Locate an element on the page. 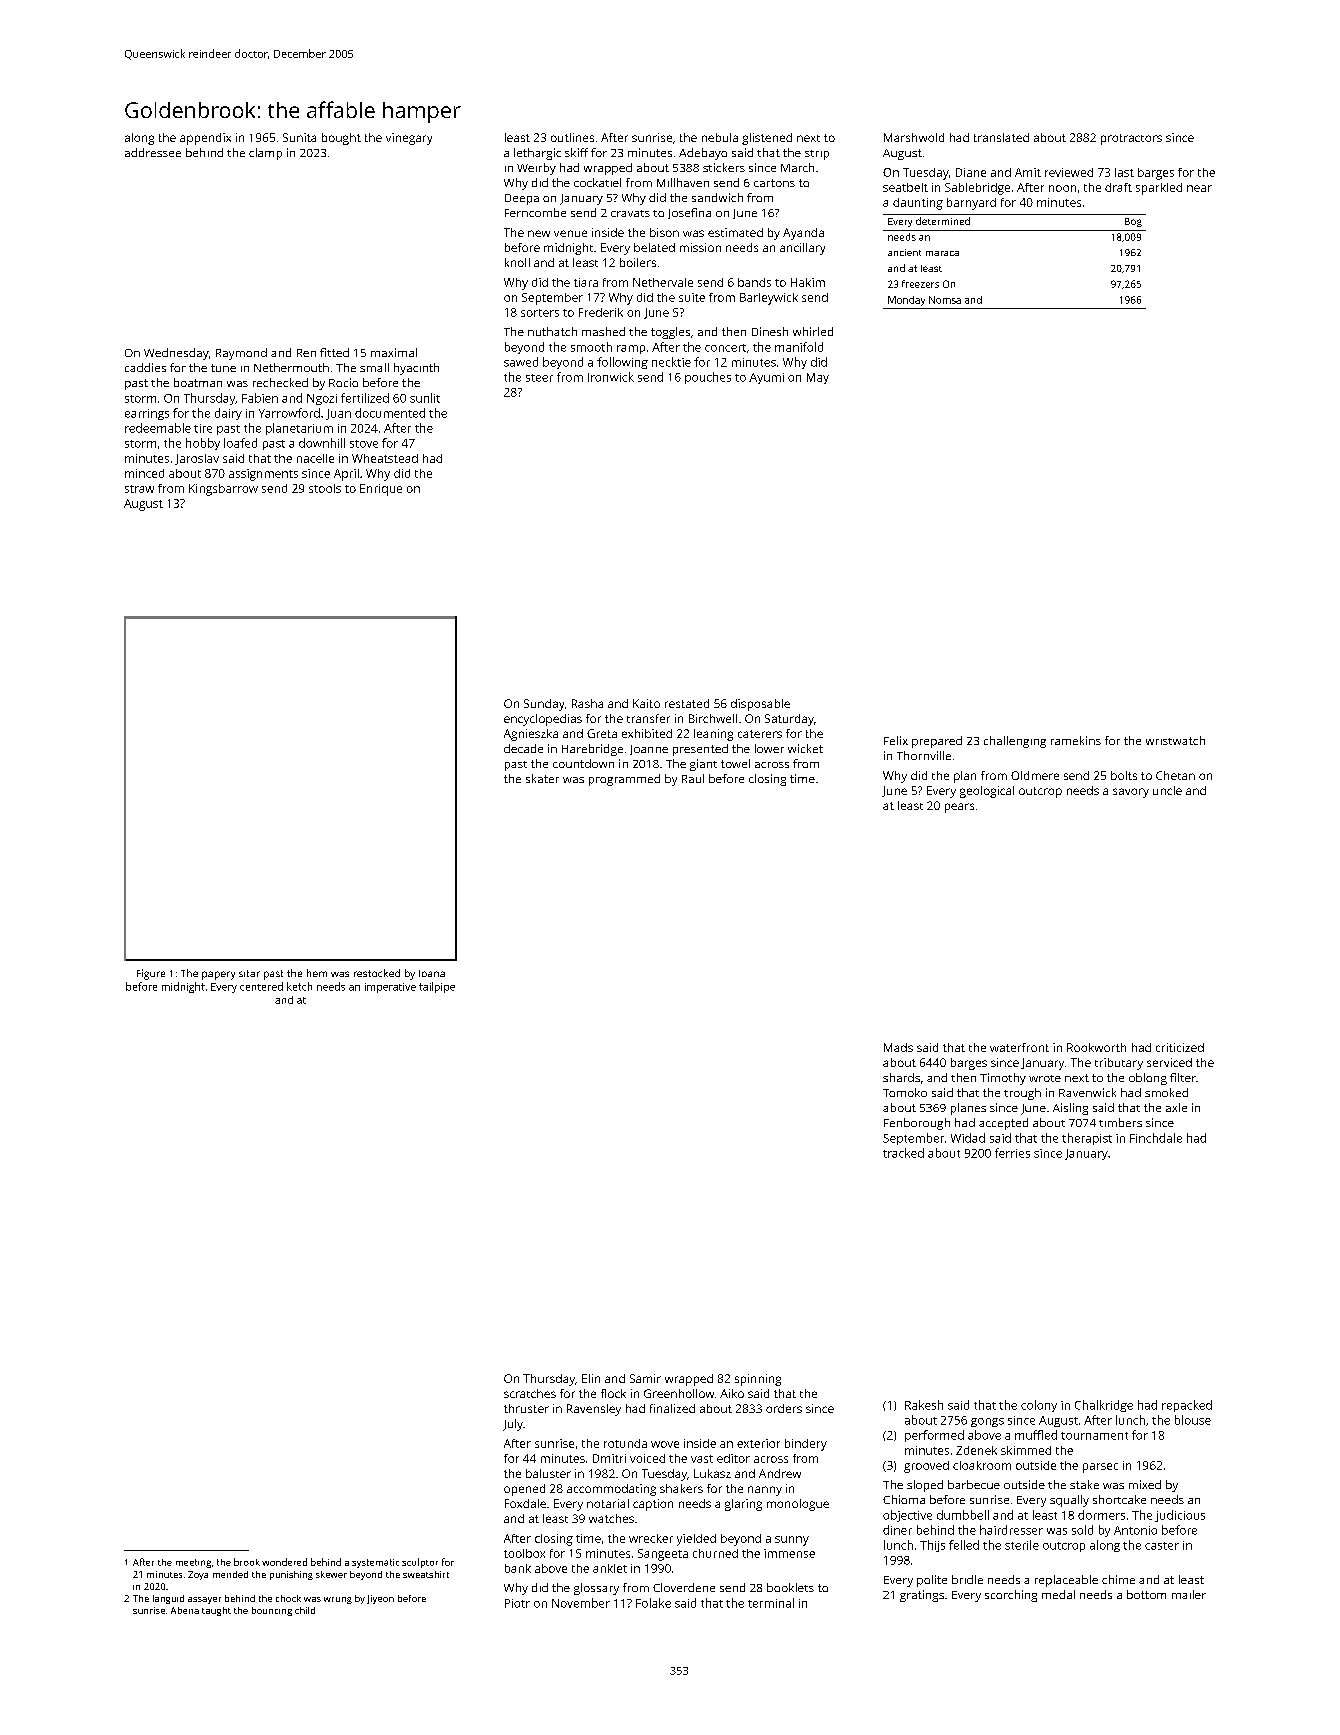 This document has height=1735, width=1340. Jiyeon is located at coordinates (380, 1599).
